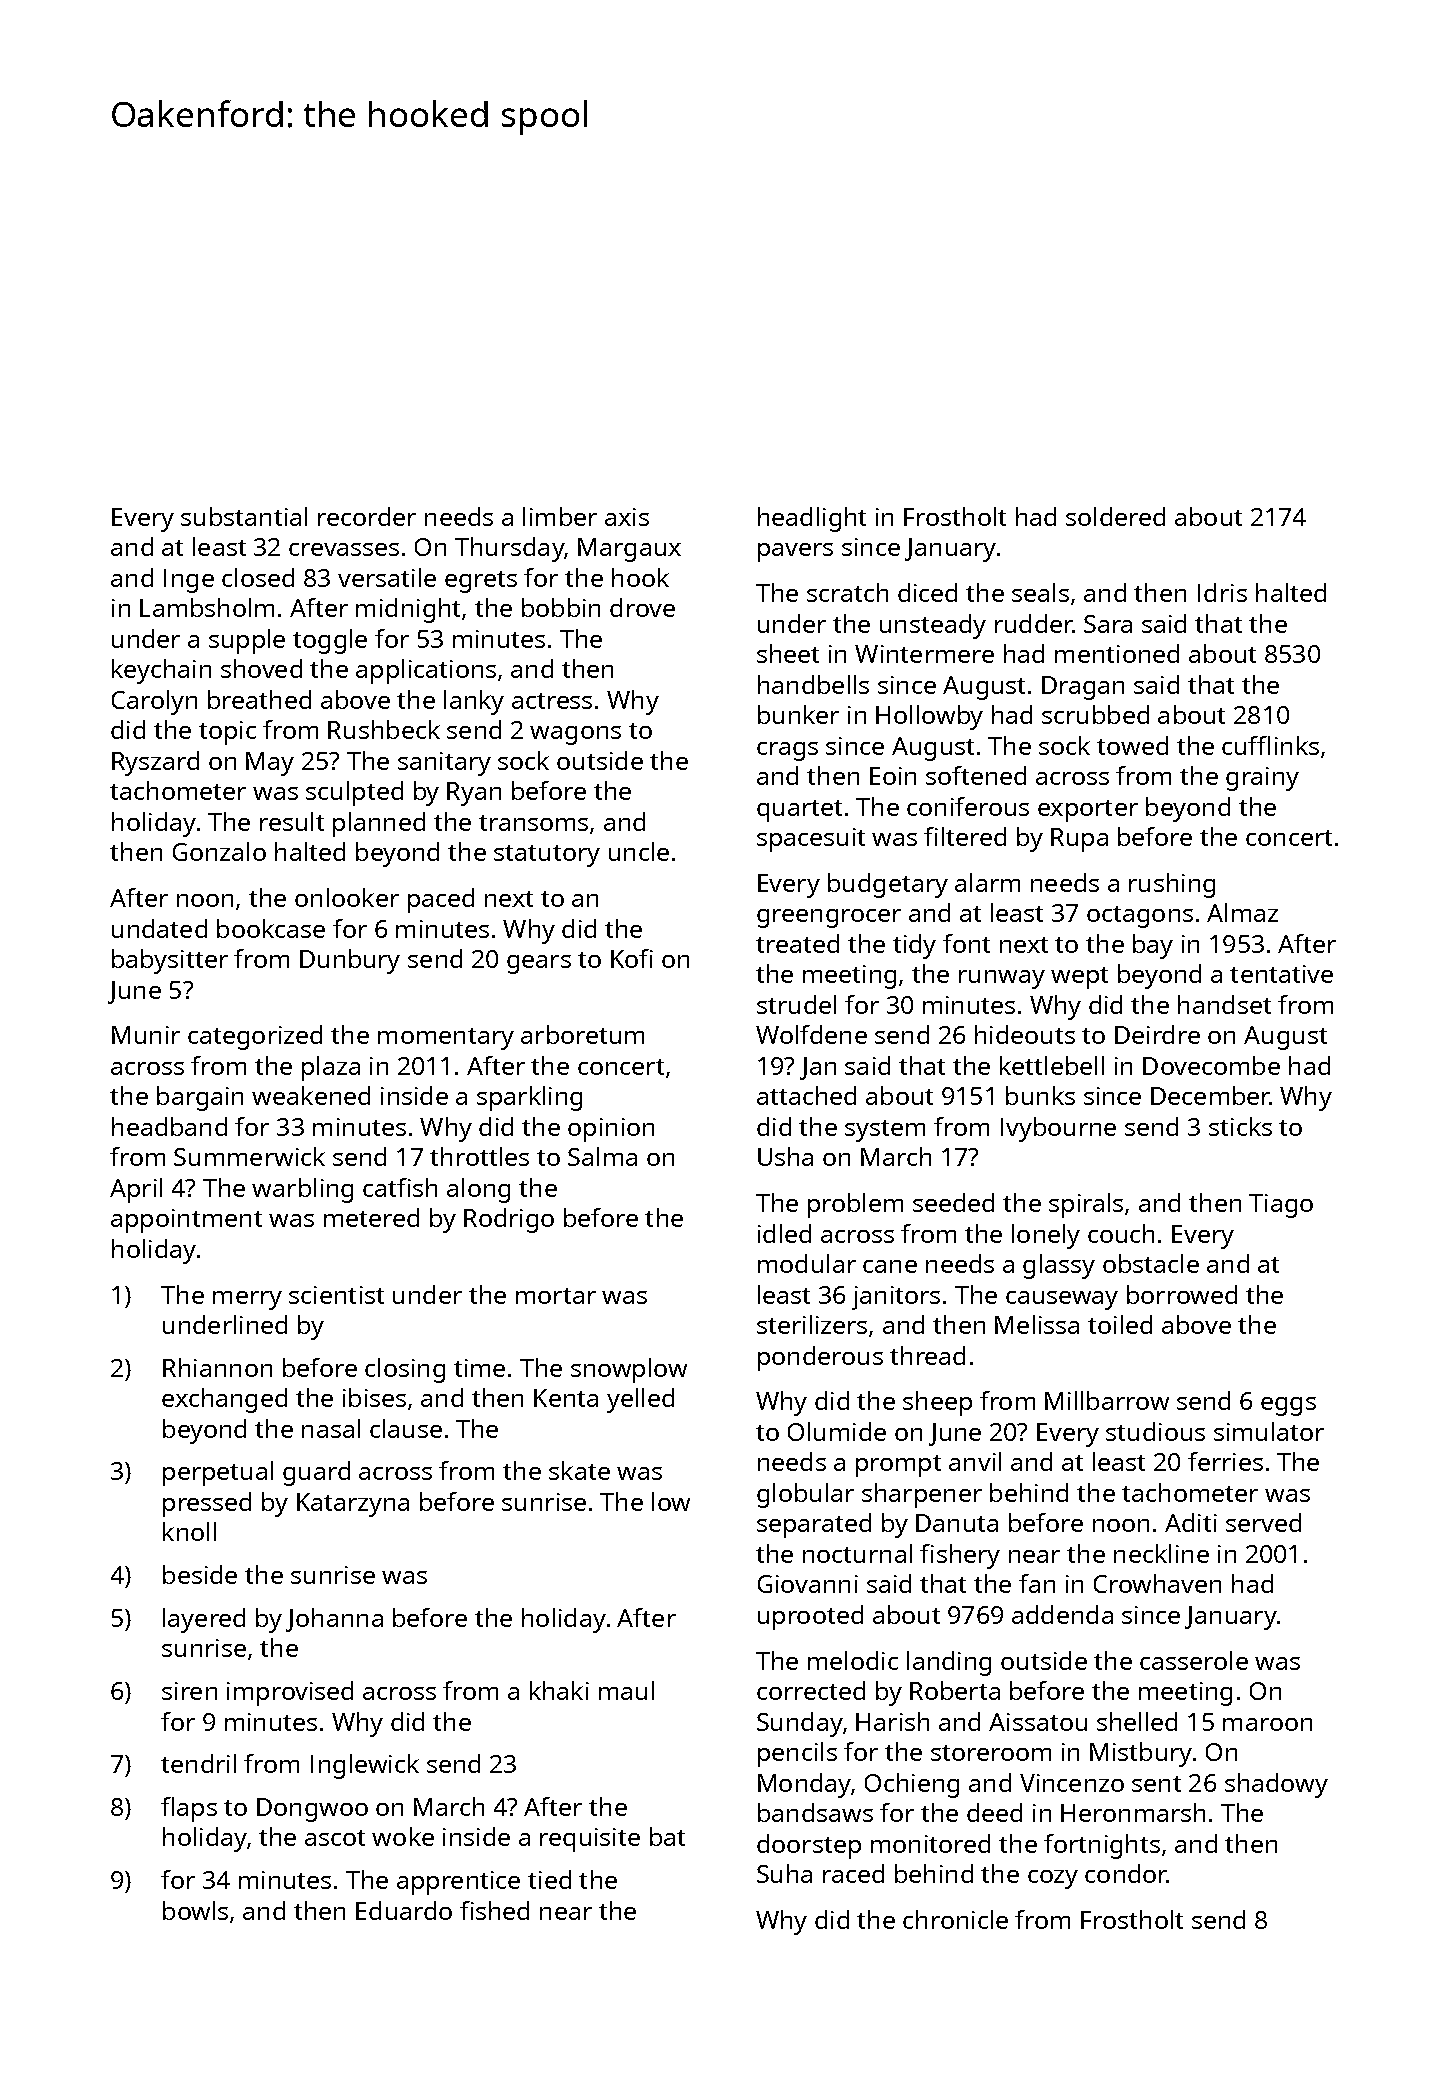  Describe the element at coordinates (529, 1098) in the image. I see `sparkling` at that location.
